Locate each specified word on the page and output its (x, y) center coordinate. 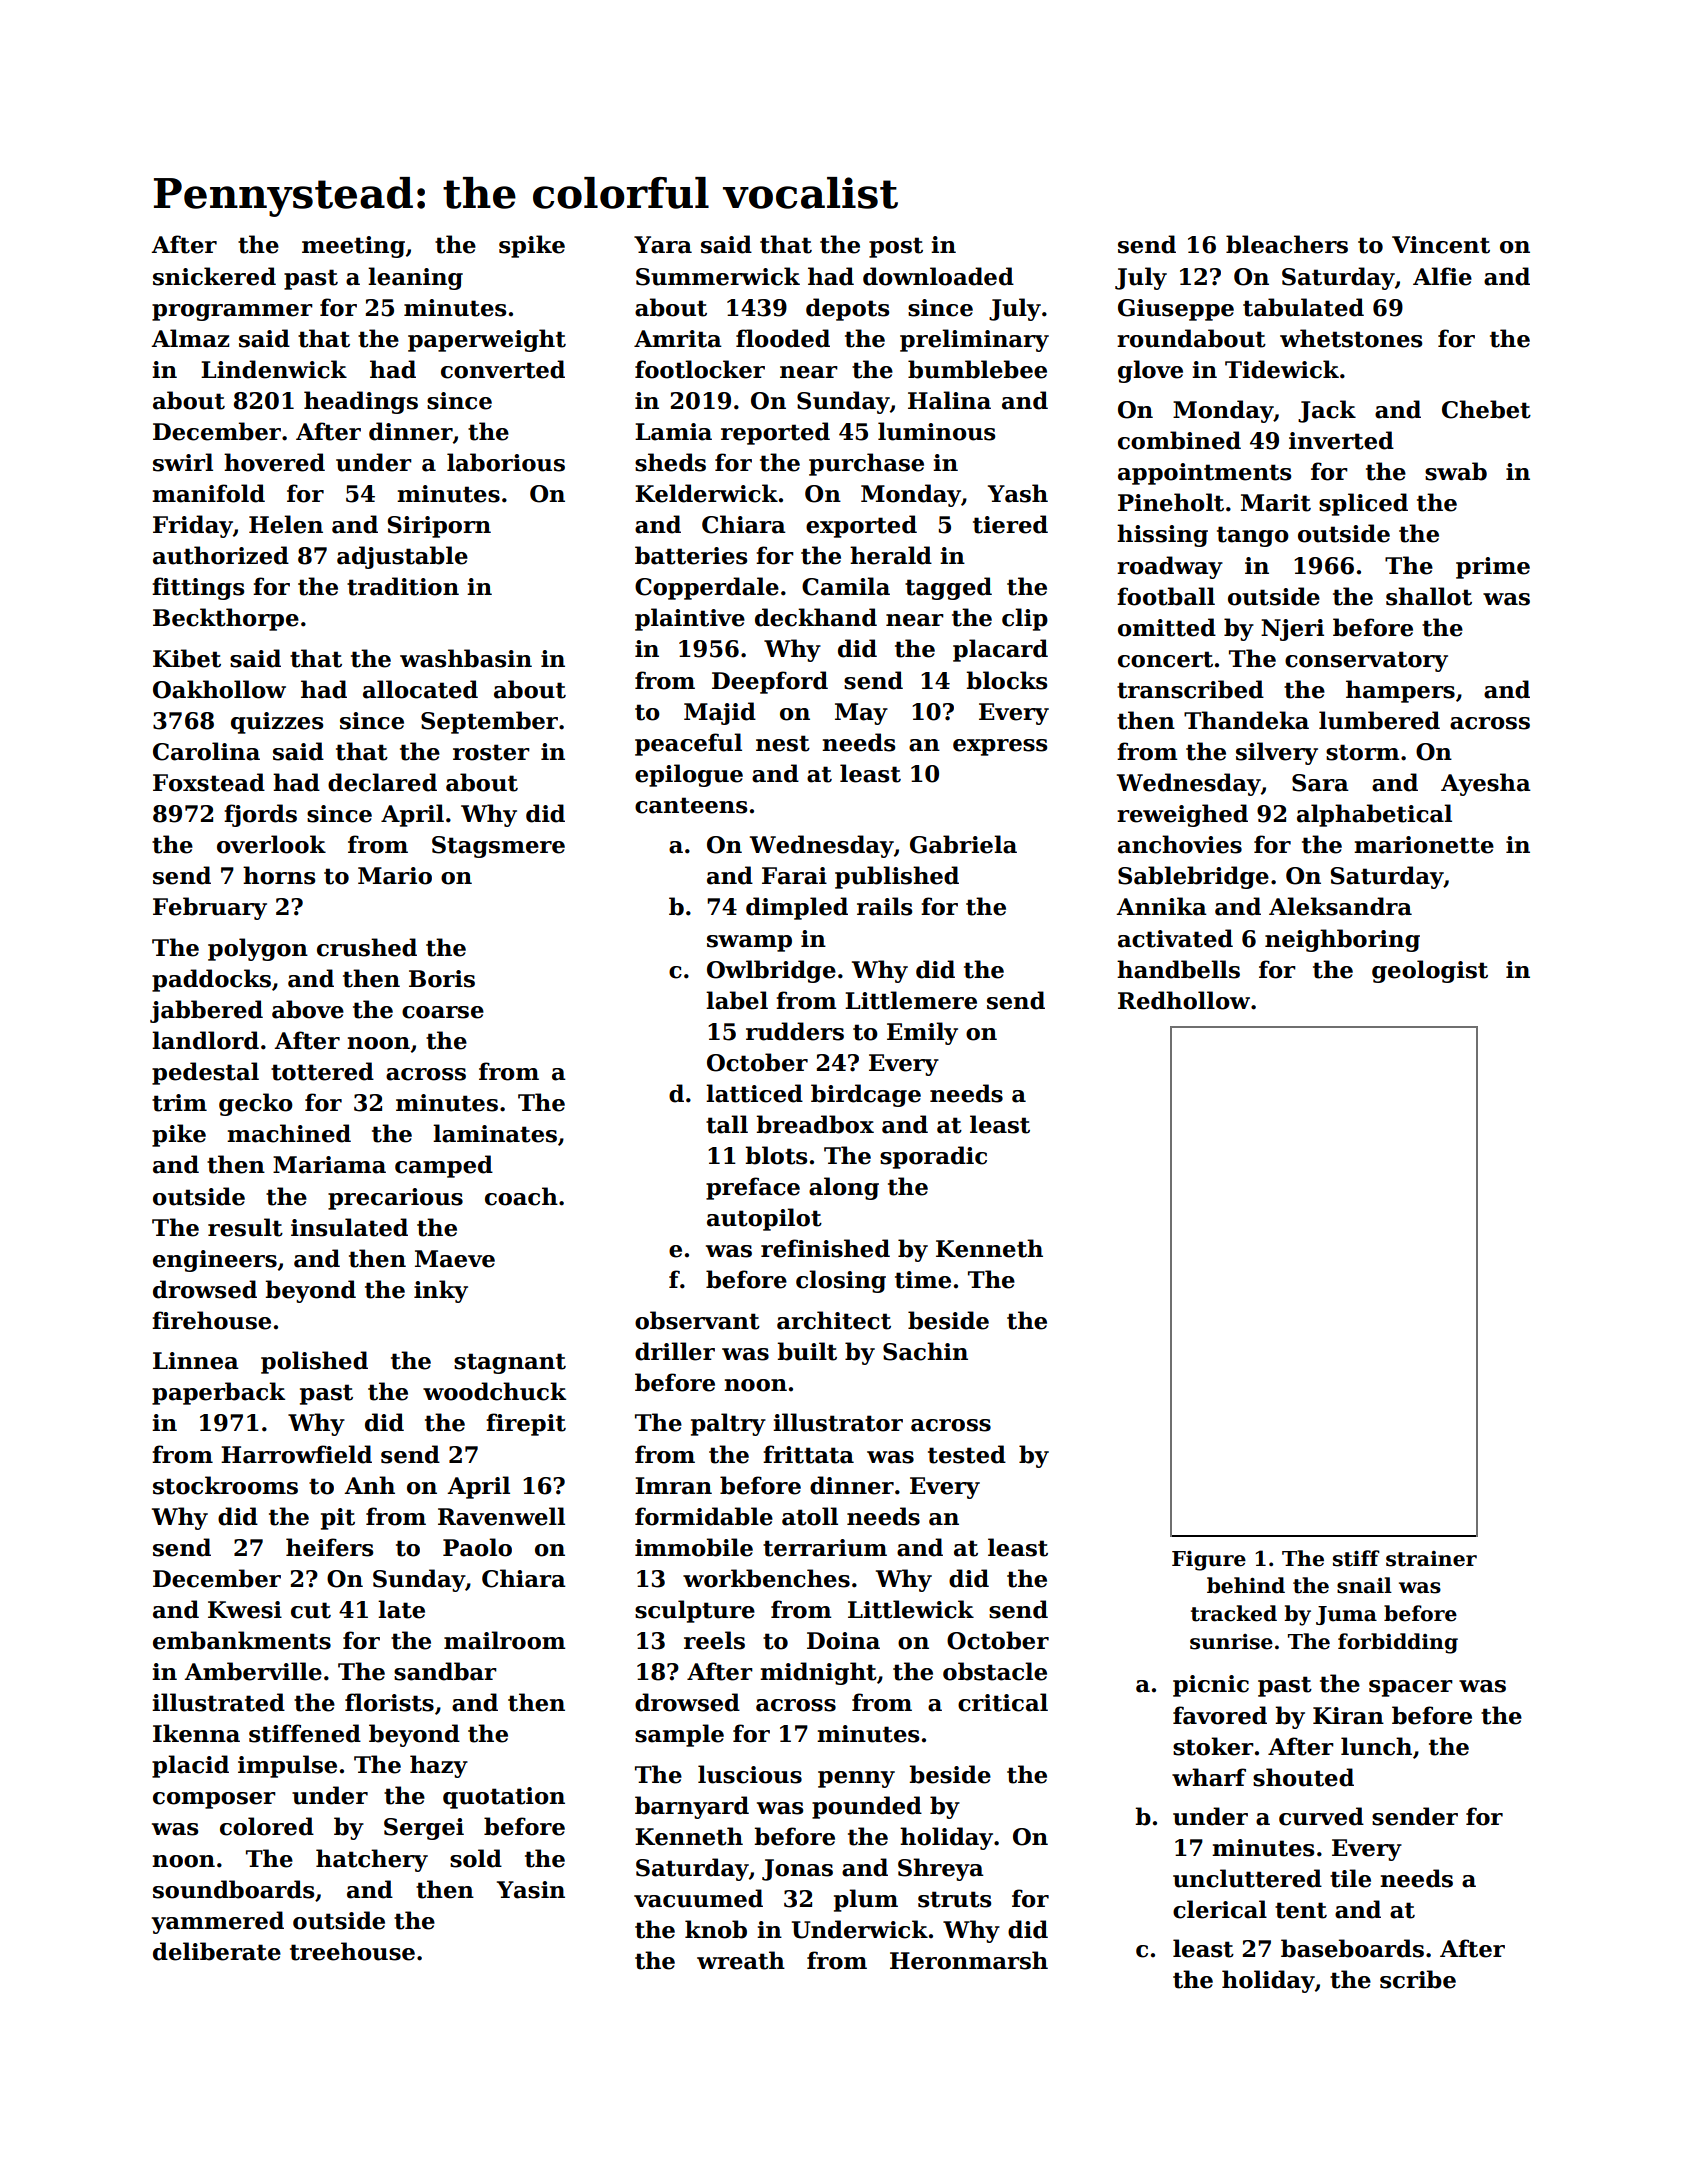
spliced (1363, 504)
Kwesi (245, 1610)
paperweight (487, 340)
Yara (663, 245)
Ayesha (1486, 784)
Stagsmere (498, 847)
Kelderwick (706, 493)
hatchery (372, 1860)
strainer (1431, 1559)
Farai (794, 876)
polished (314, 1362)
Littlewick (911, 1609)
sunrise (1231, 1642)
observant (697, 1320)
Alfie (1442, 276)
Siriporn (439, 527)
